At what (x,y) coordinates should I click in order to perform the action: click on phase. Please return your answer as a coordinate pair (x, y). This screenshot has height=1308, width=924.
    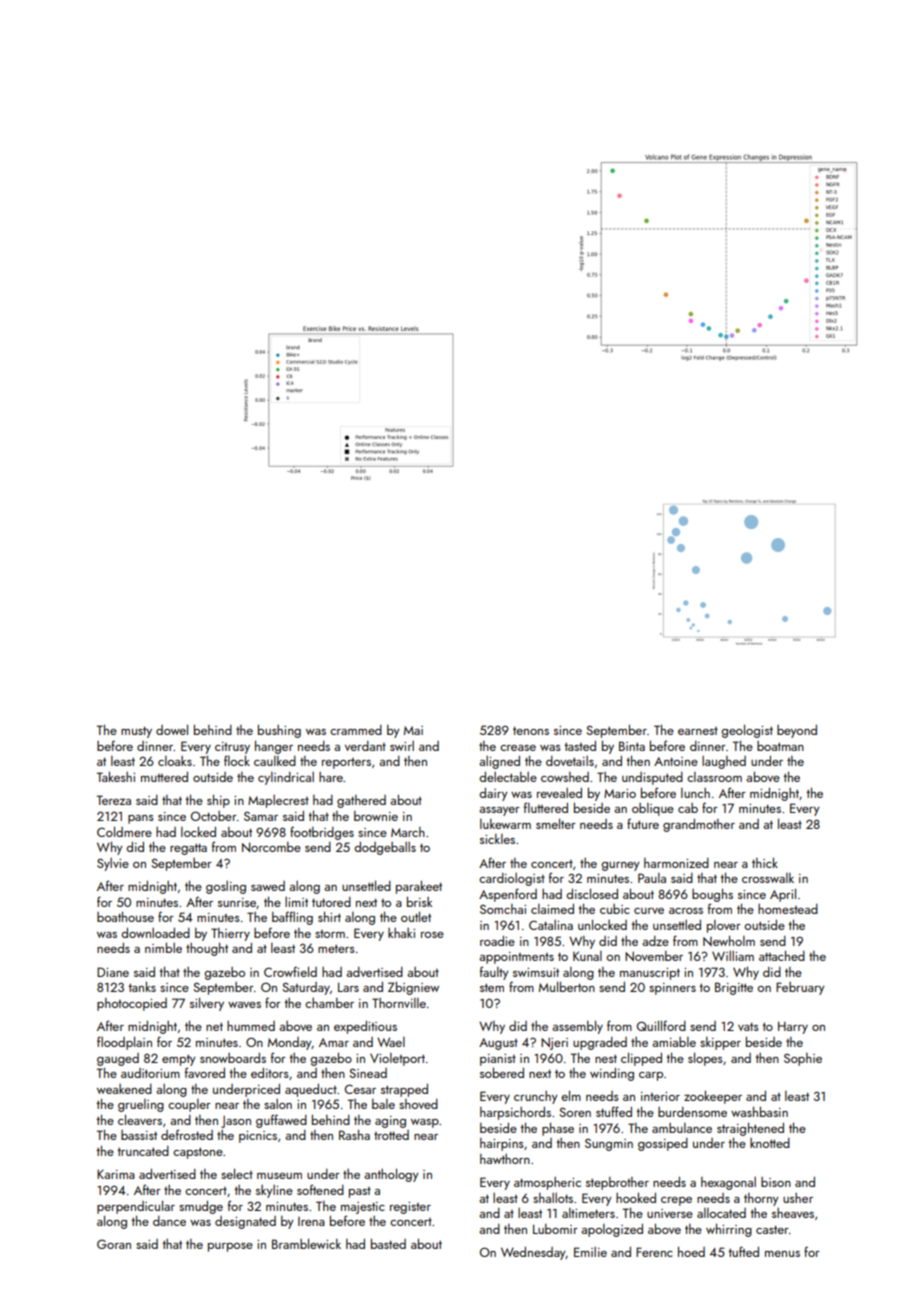
    Looking at the image, I should click on (558, 1129).
